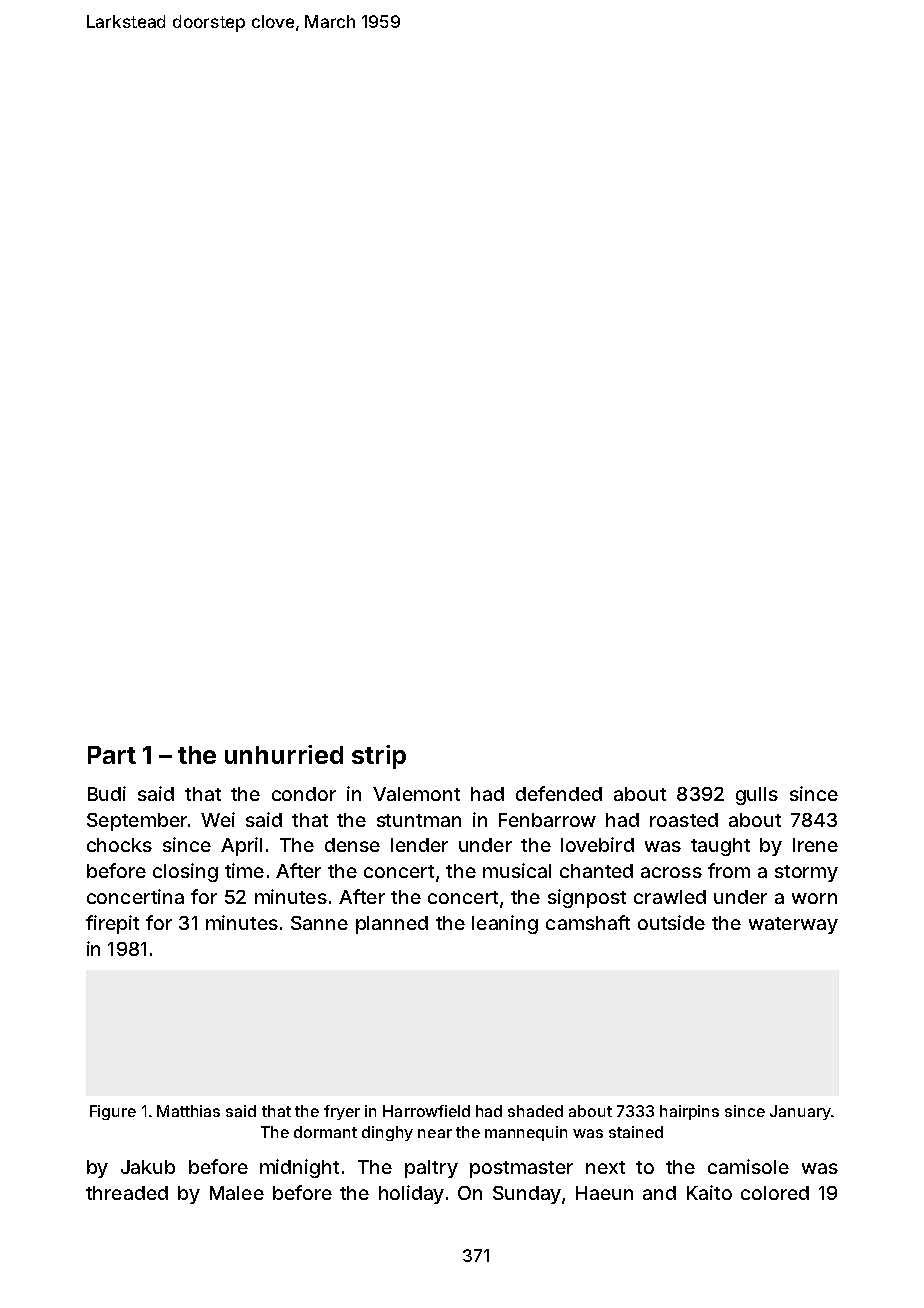 The height and width of the page is (1308, 924). Describe the element at coordinates (392, 925) in the page. I see `planned` at that location.
